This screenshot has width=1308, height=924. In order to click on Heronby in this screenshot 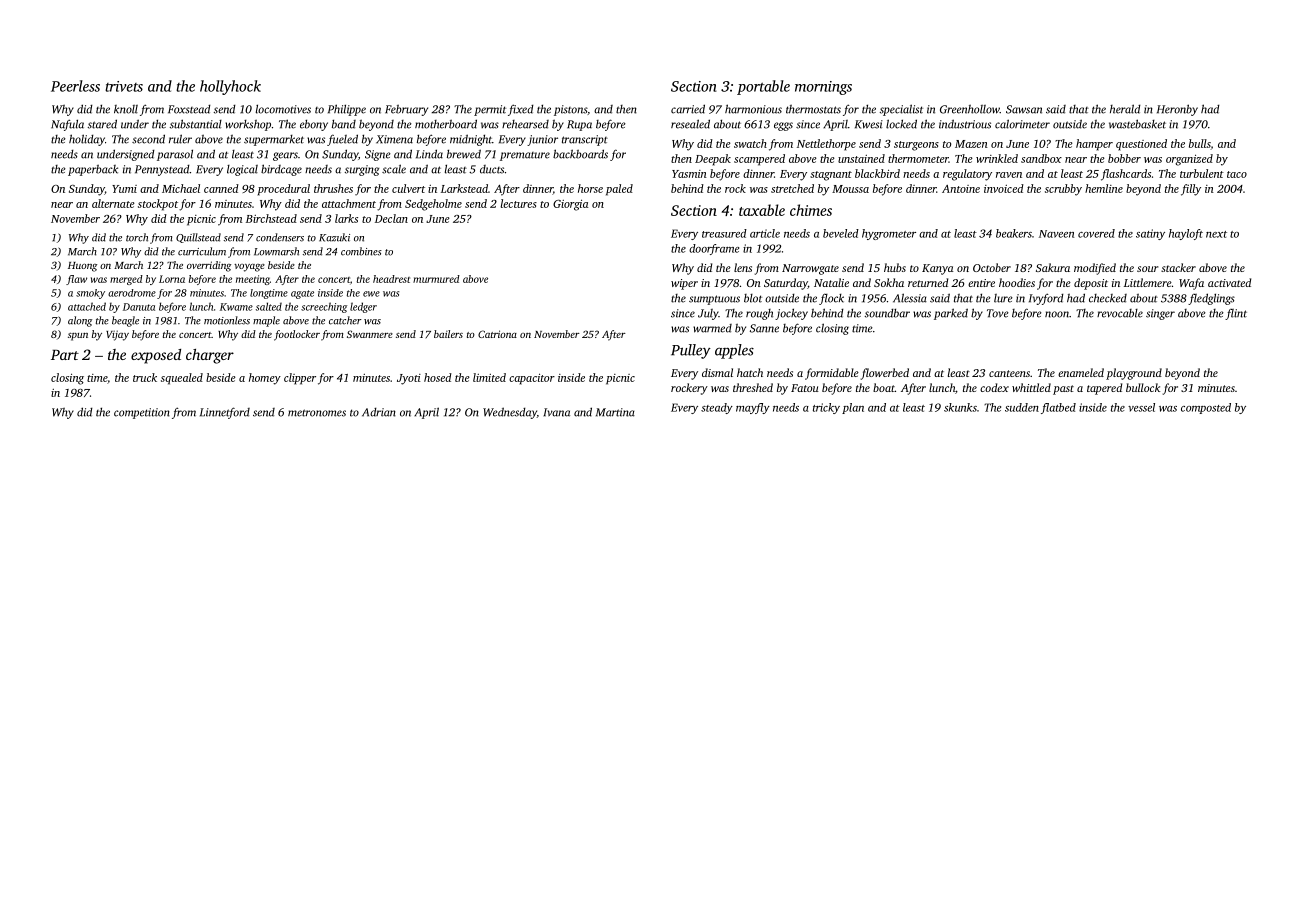, I will do `click(1177, 110)`.
